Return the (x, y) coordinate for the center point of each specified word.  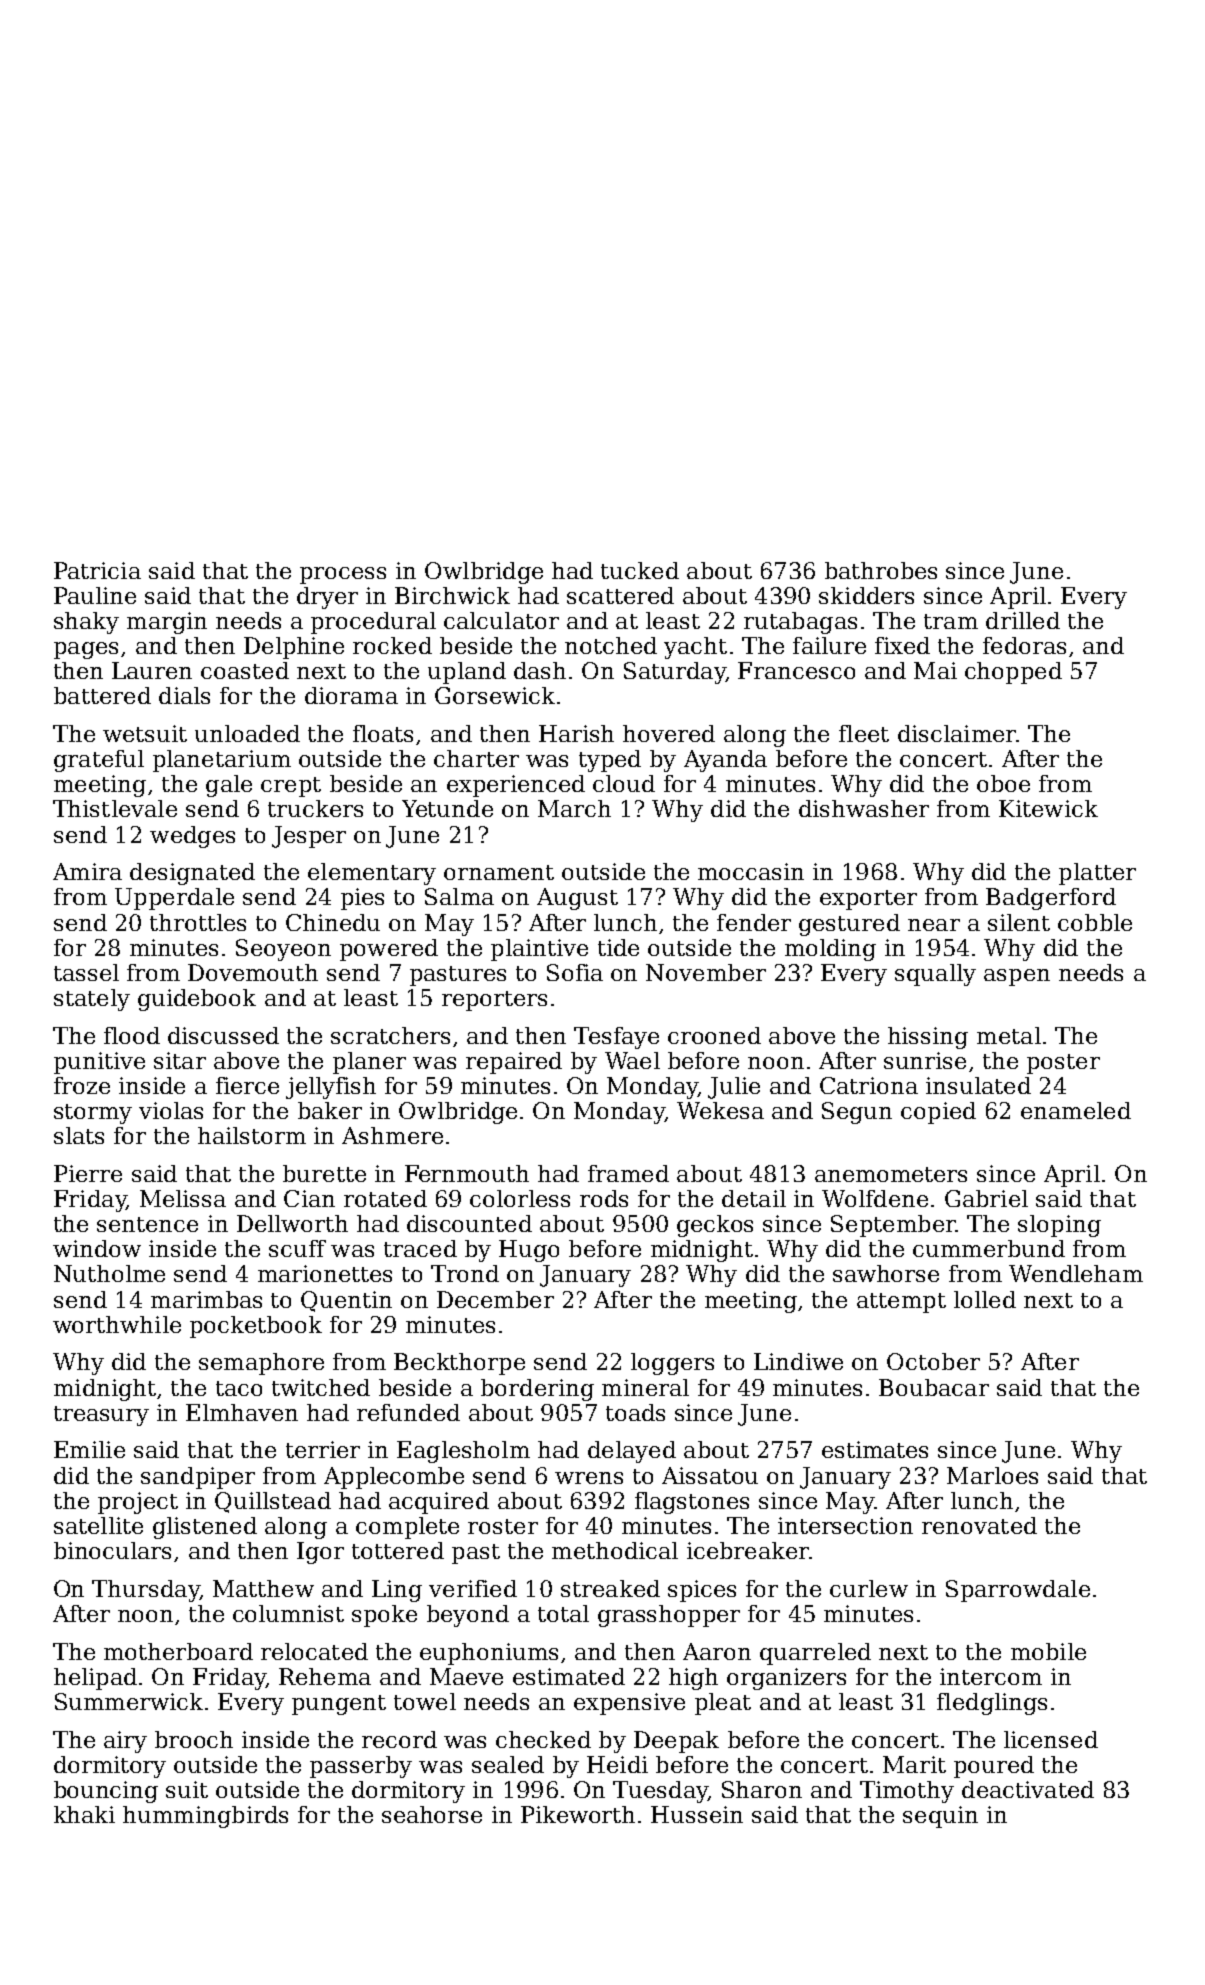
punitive (99, 1063)
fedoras (1024, 645)
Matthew (263, 1588)
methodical (615, 1550)
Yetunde (447, 808)
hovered (669, 733)
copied (938, 1113)
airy (125, 1742)
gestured (849, 925)
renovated (979, 1525)
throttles (198, 922)
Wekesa (720, 1110)
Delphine (294, 648)
